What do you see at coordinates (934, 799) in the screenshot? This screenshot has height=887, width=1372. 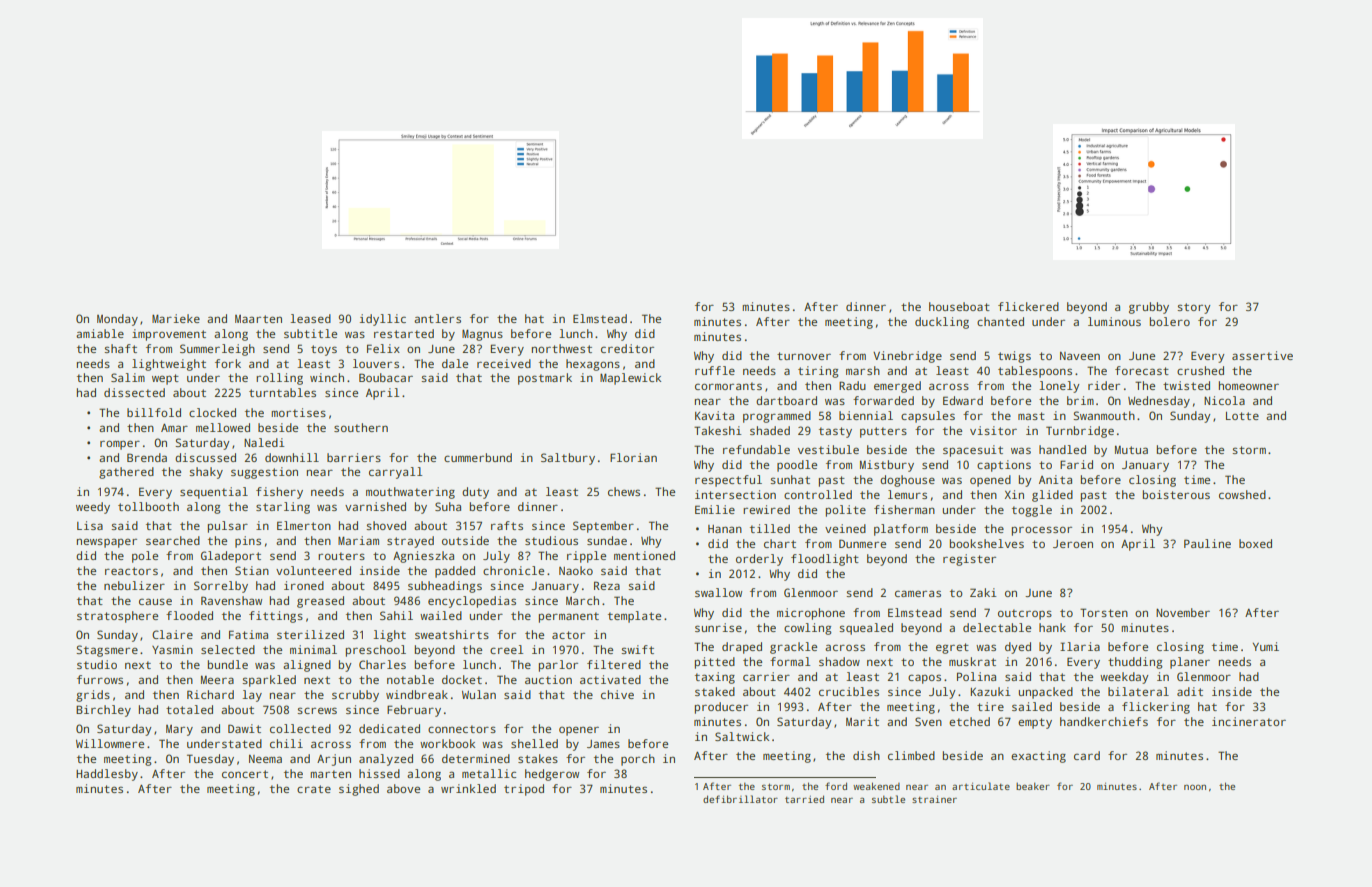 I see `strainer` at bounding box center [934, 799].
